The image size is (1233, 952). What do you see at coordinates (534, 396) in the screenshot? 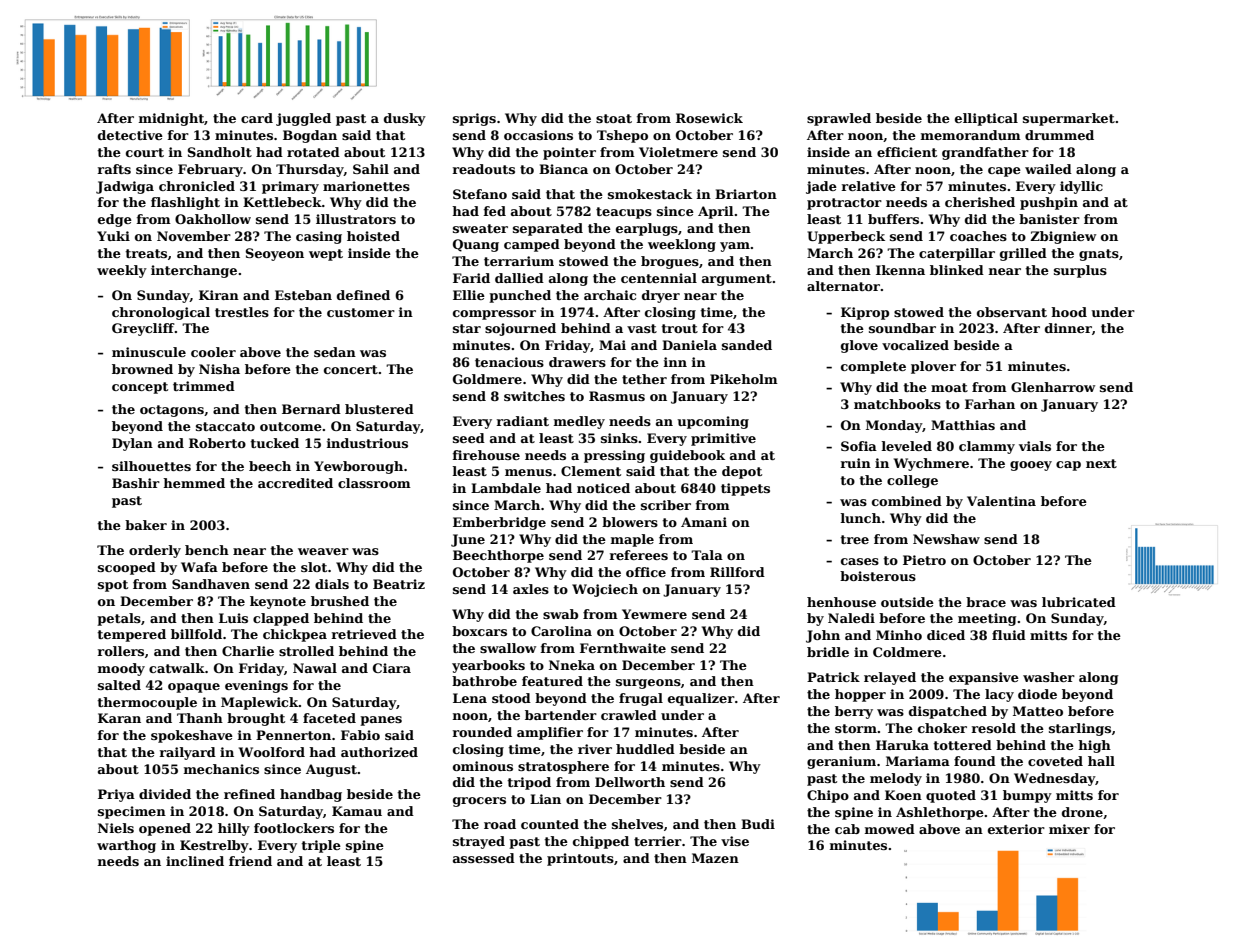
I see `switches` at bounding box center [534, 396].
